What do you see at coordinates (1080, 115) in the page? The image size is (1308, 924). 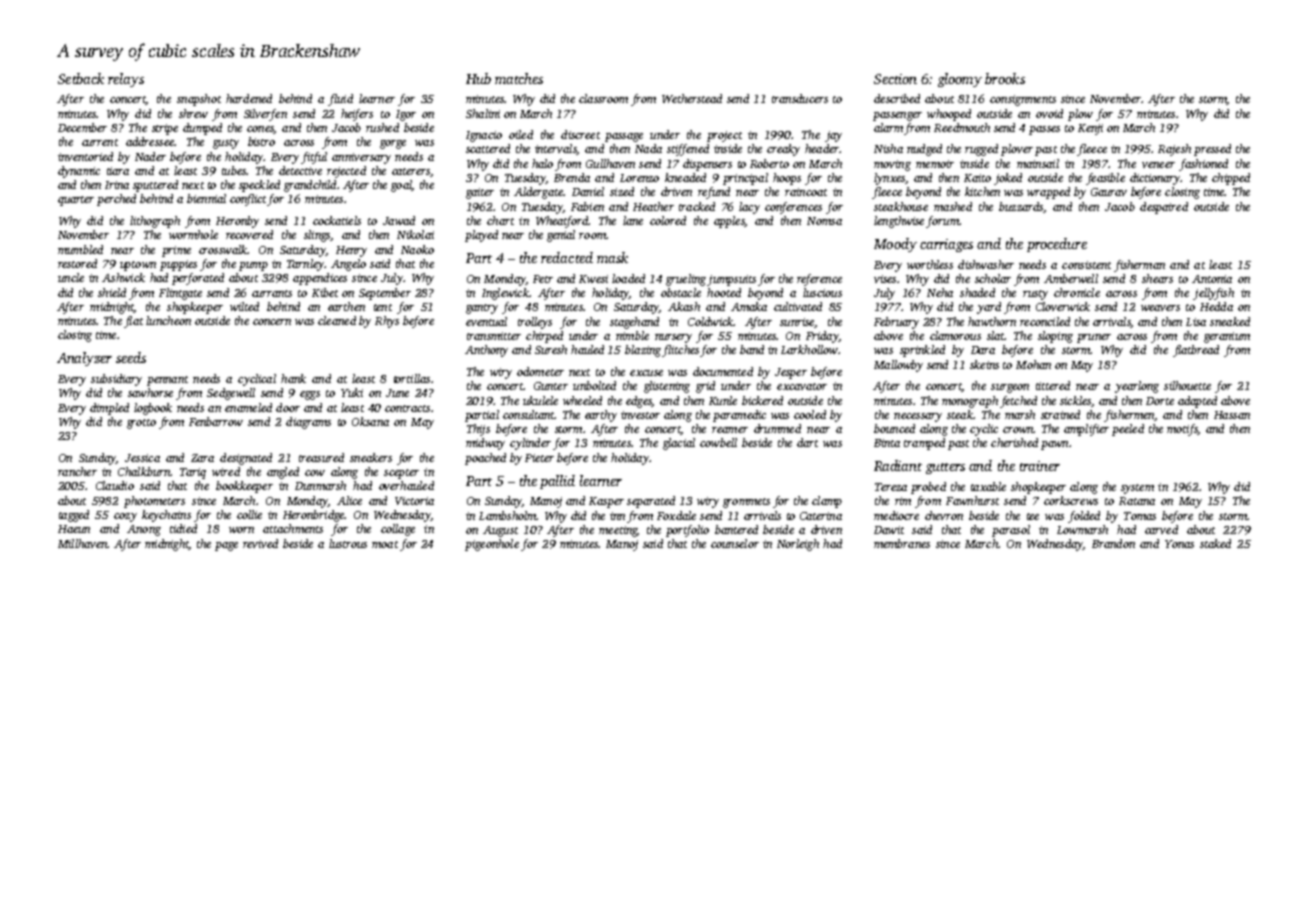 I see `plow` at bounding box center [1080, 115].
